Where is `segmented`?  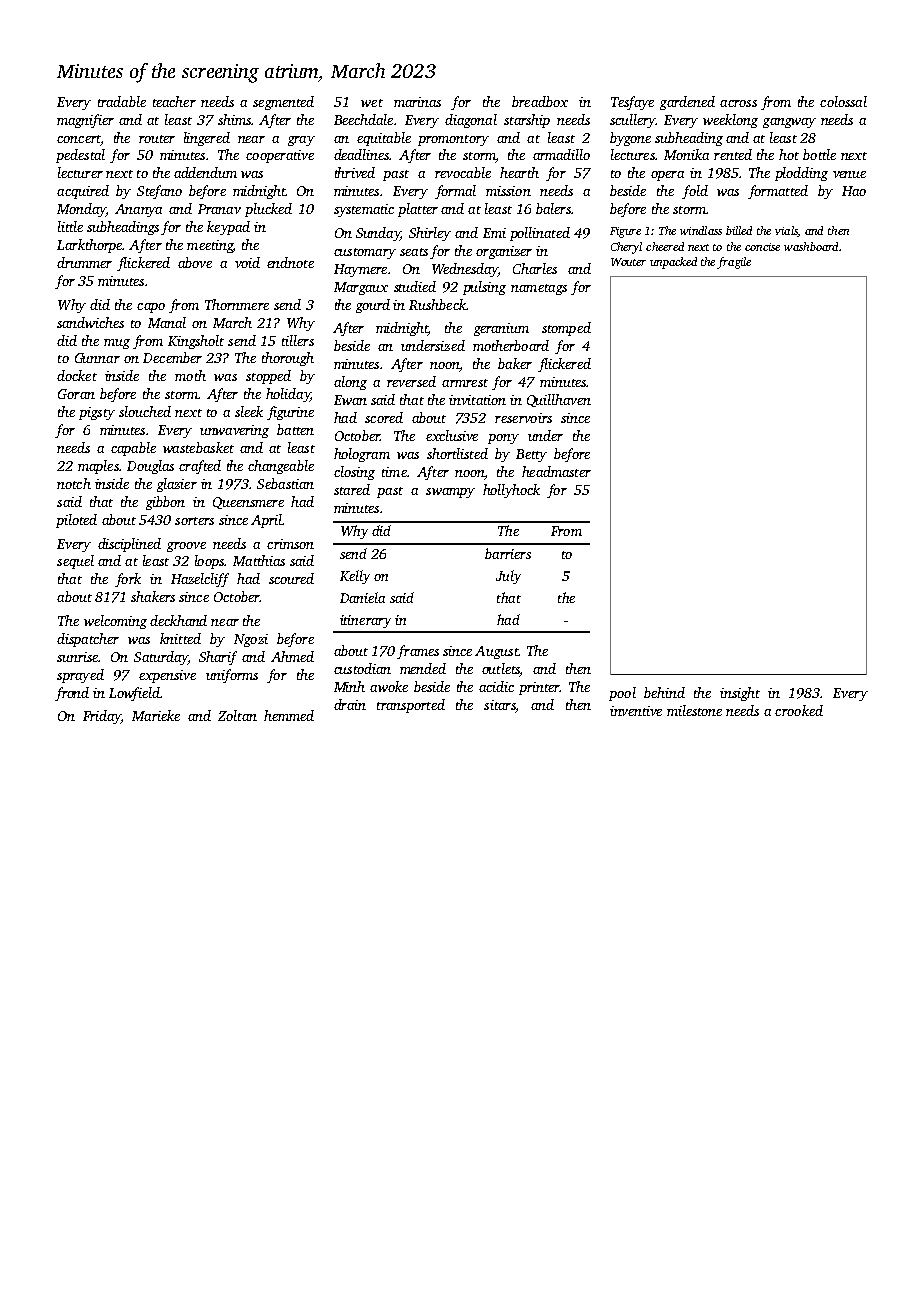
segmented is located at coordinates (283, 103).
